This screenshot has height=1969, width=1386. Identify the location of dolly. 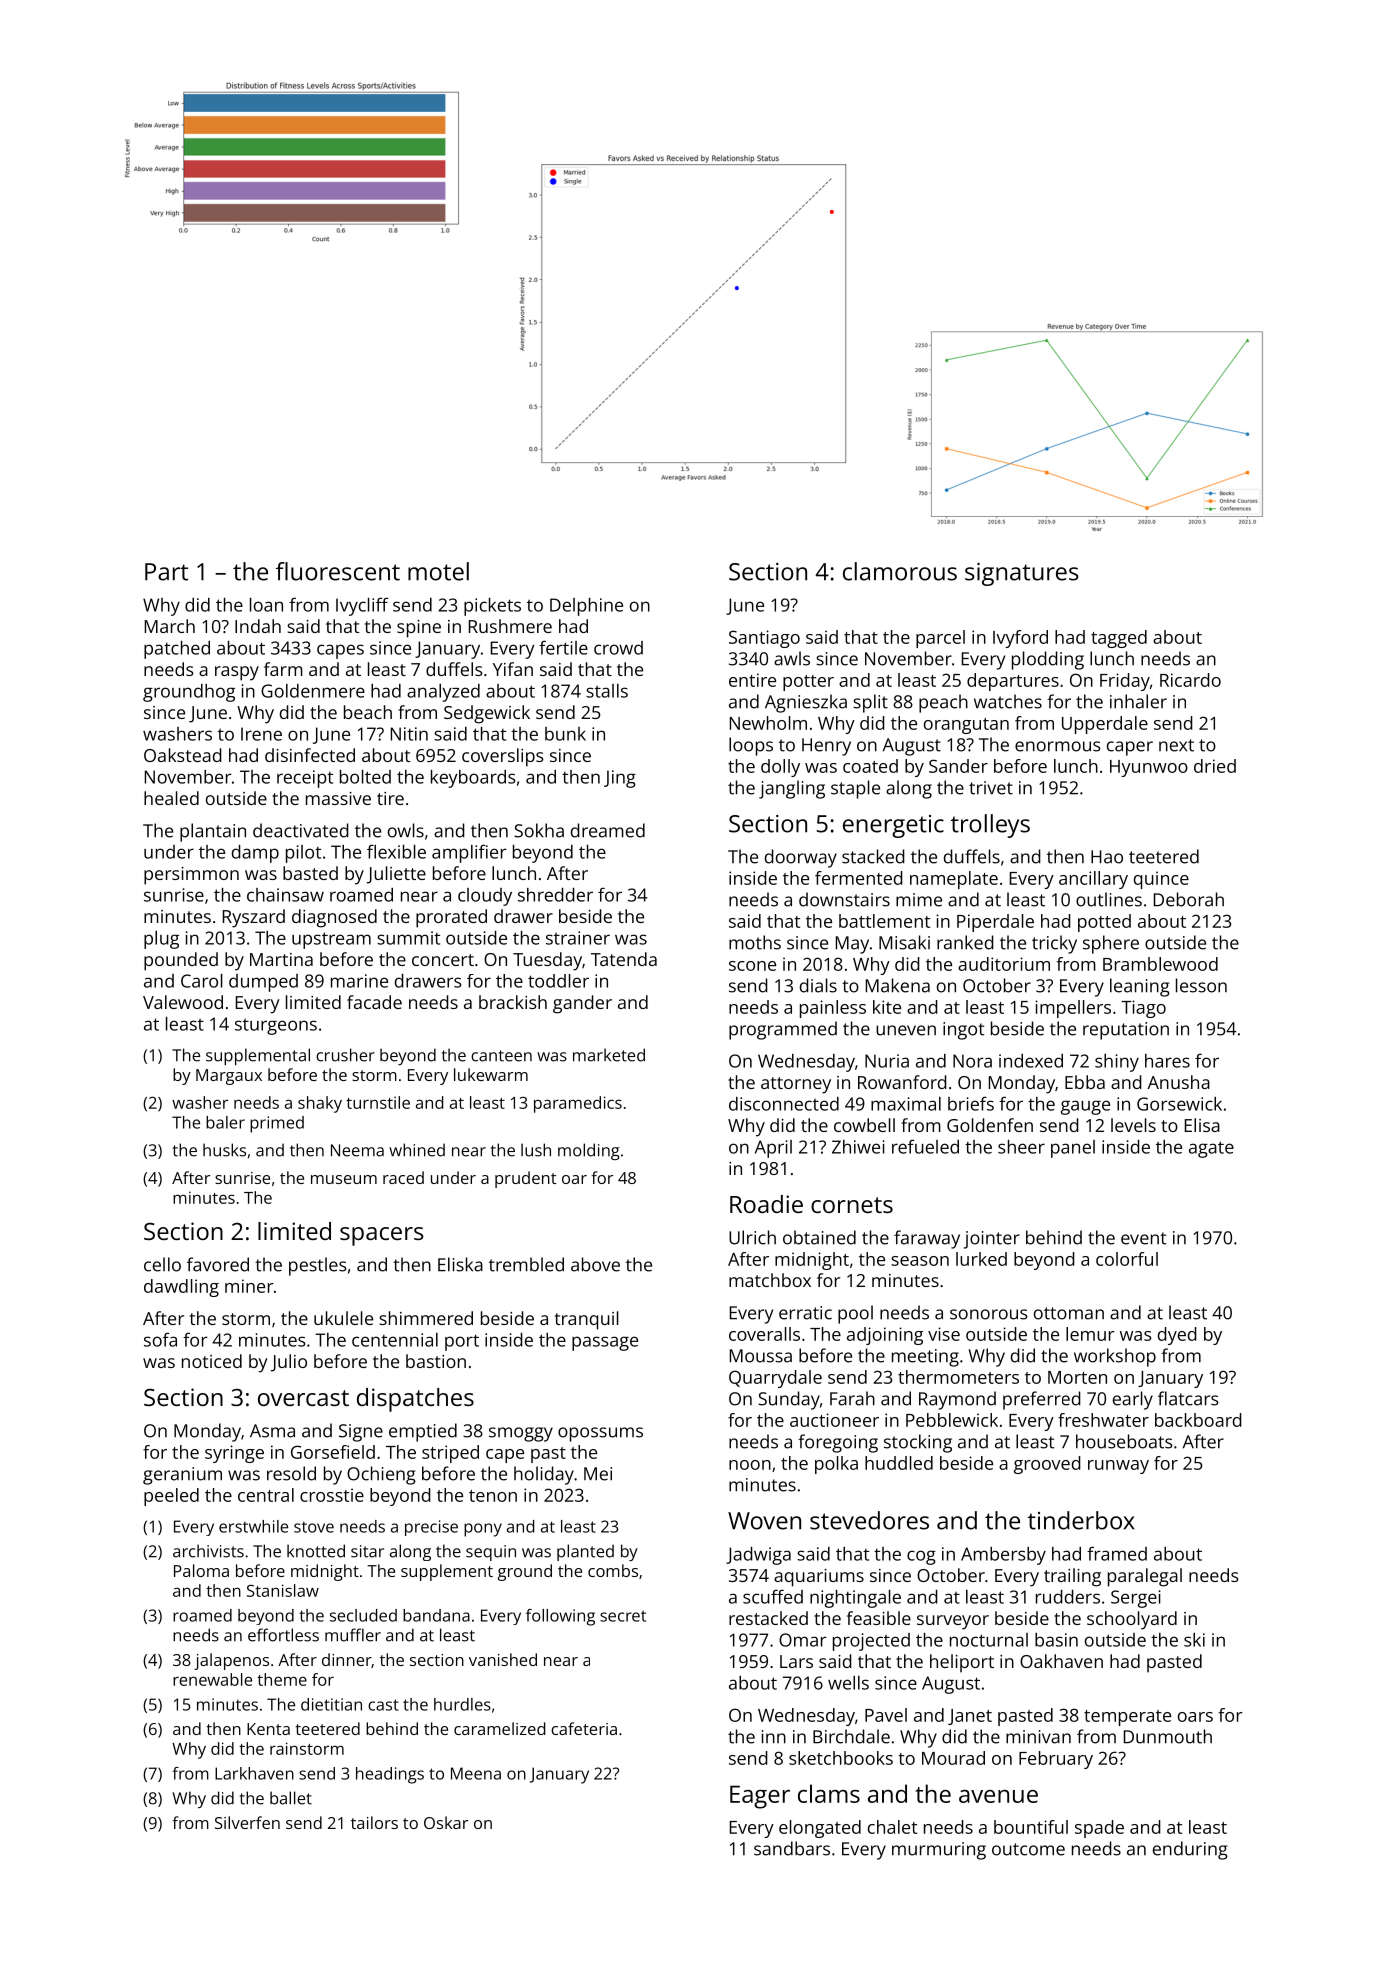
(780, 768).
